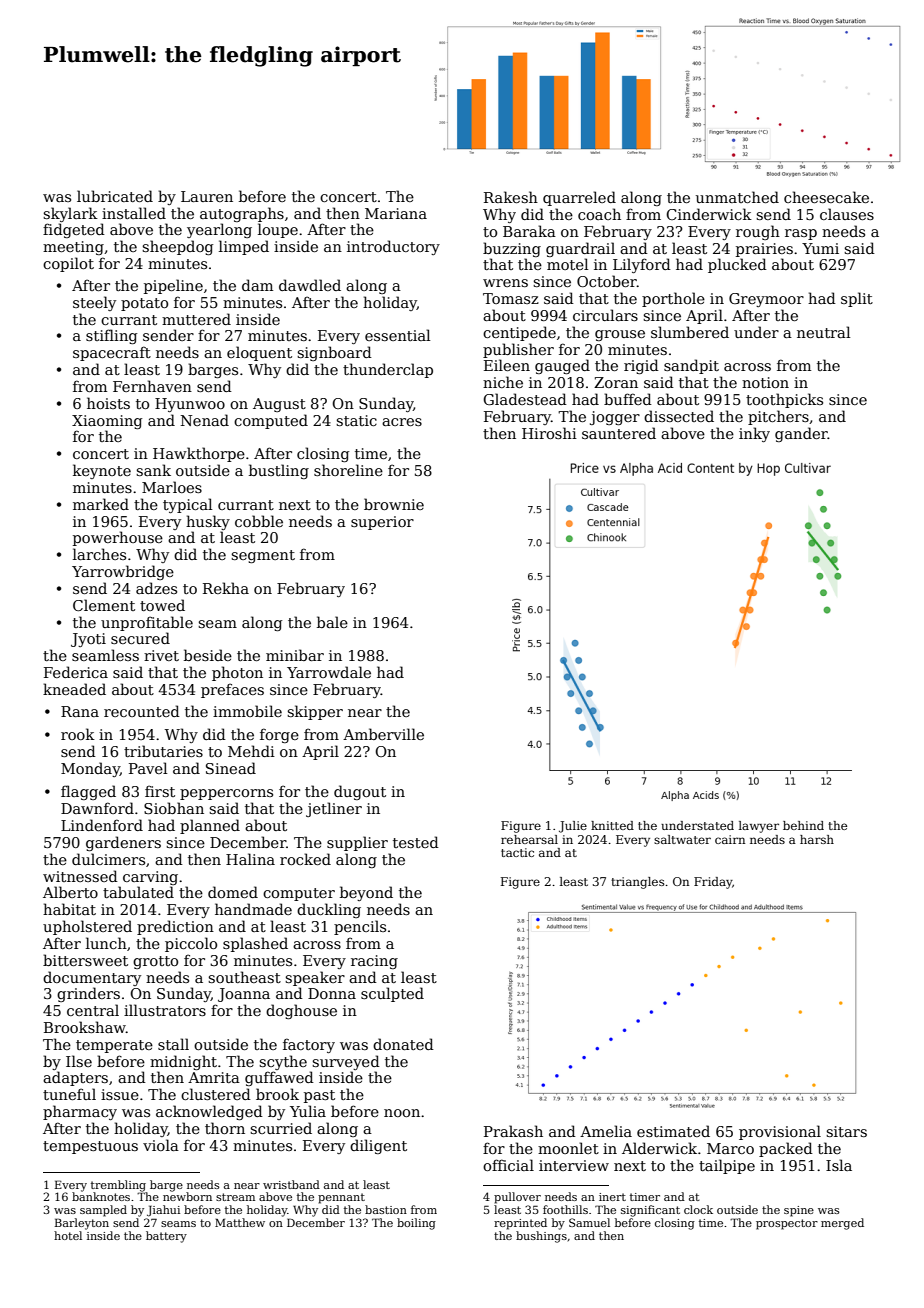 The image size is (924, 1308). Describe the element at coordinates (541, 1237) in the page. I see `bushings` at that location.
